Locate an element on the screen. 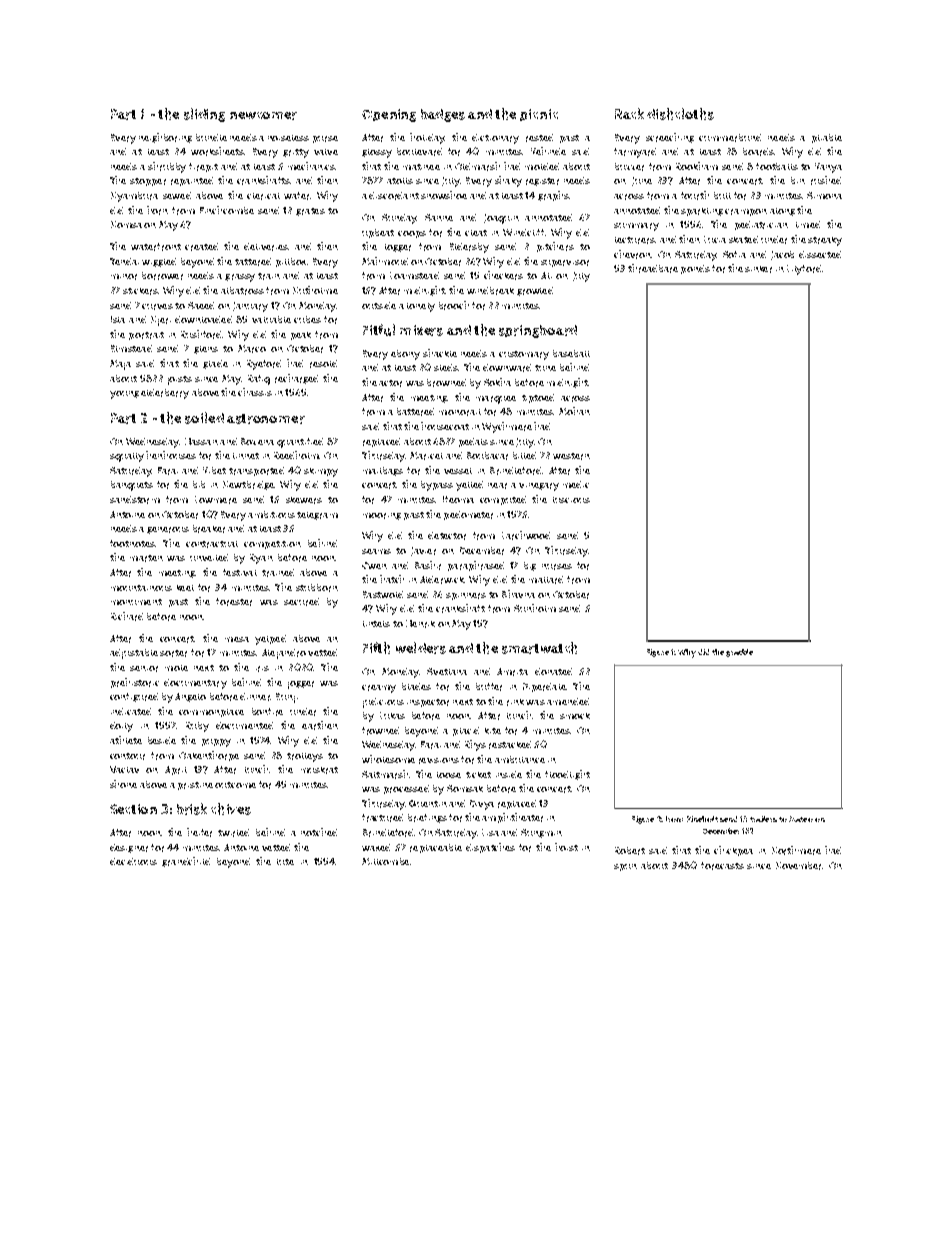  Lilyford is located at coordinates (804, 270).
